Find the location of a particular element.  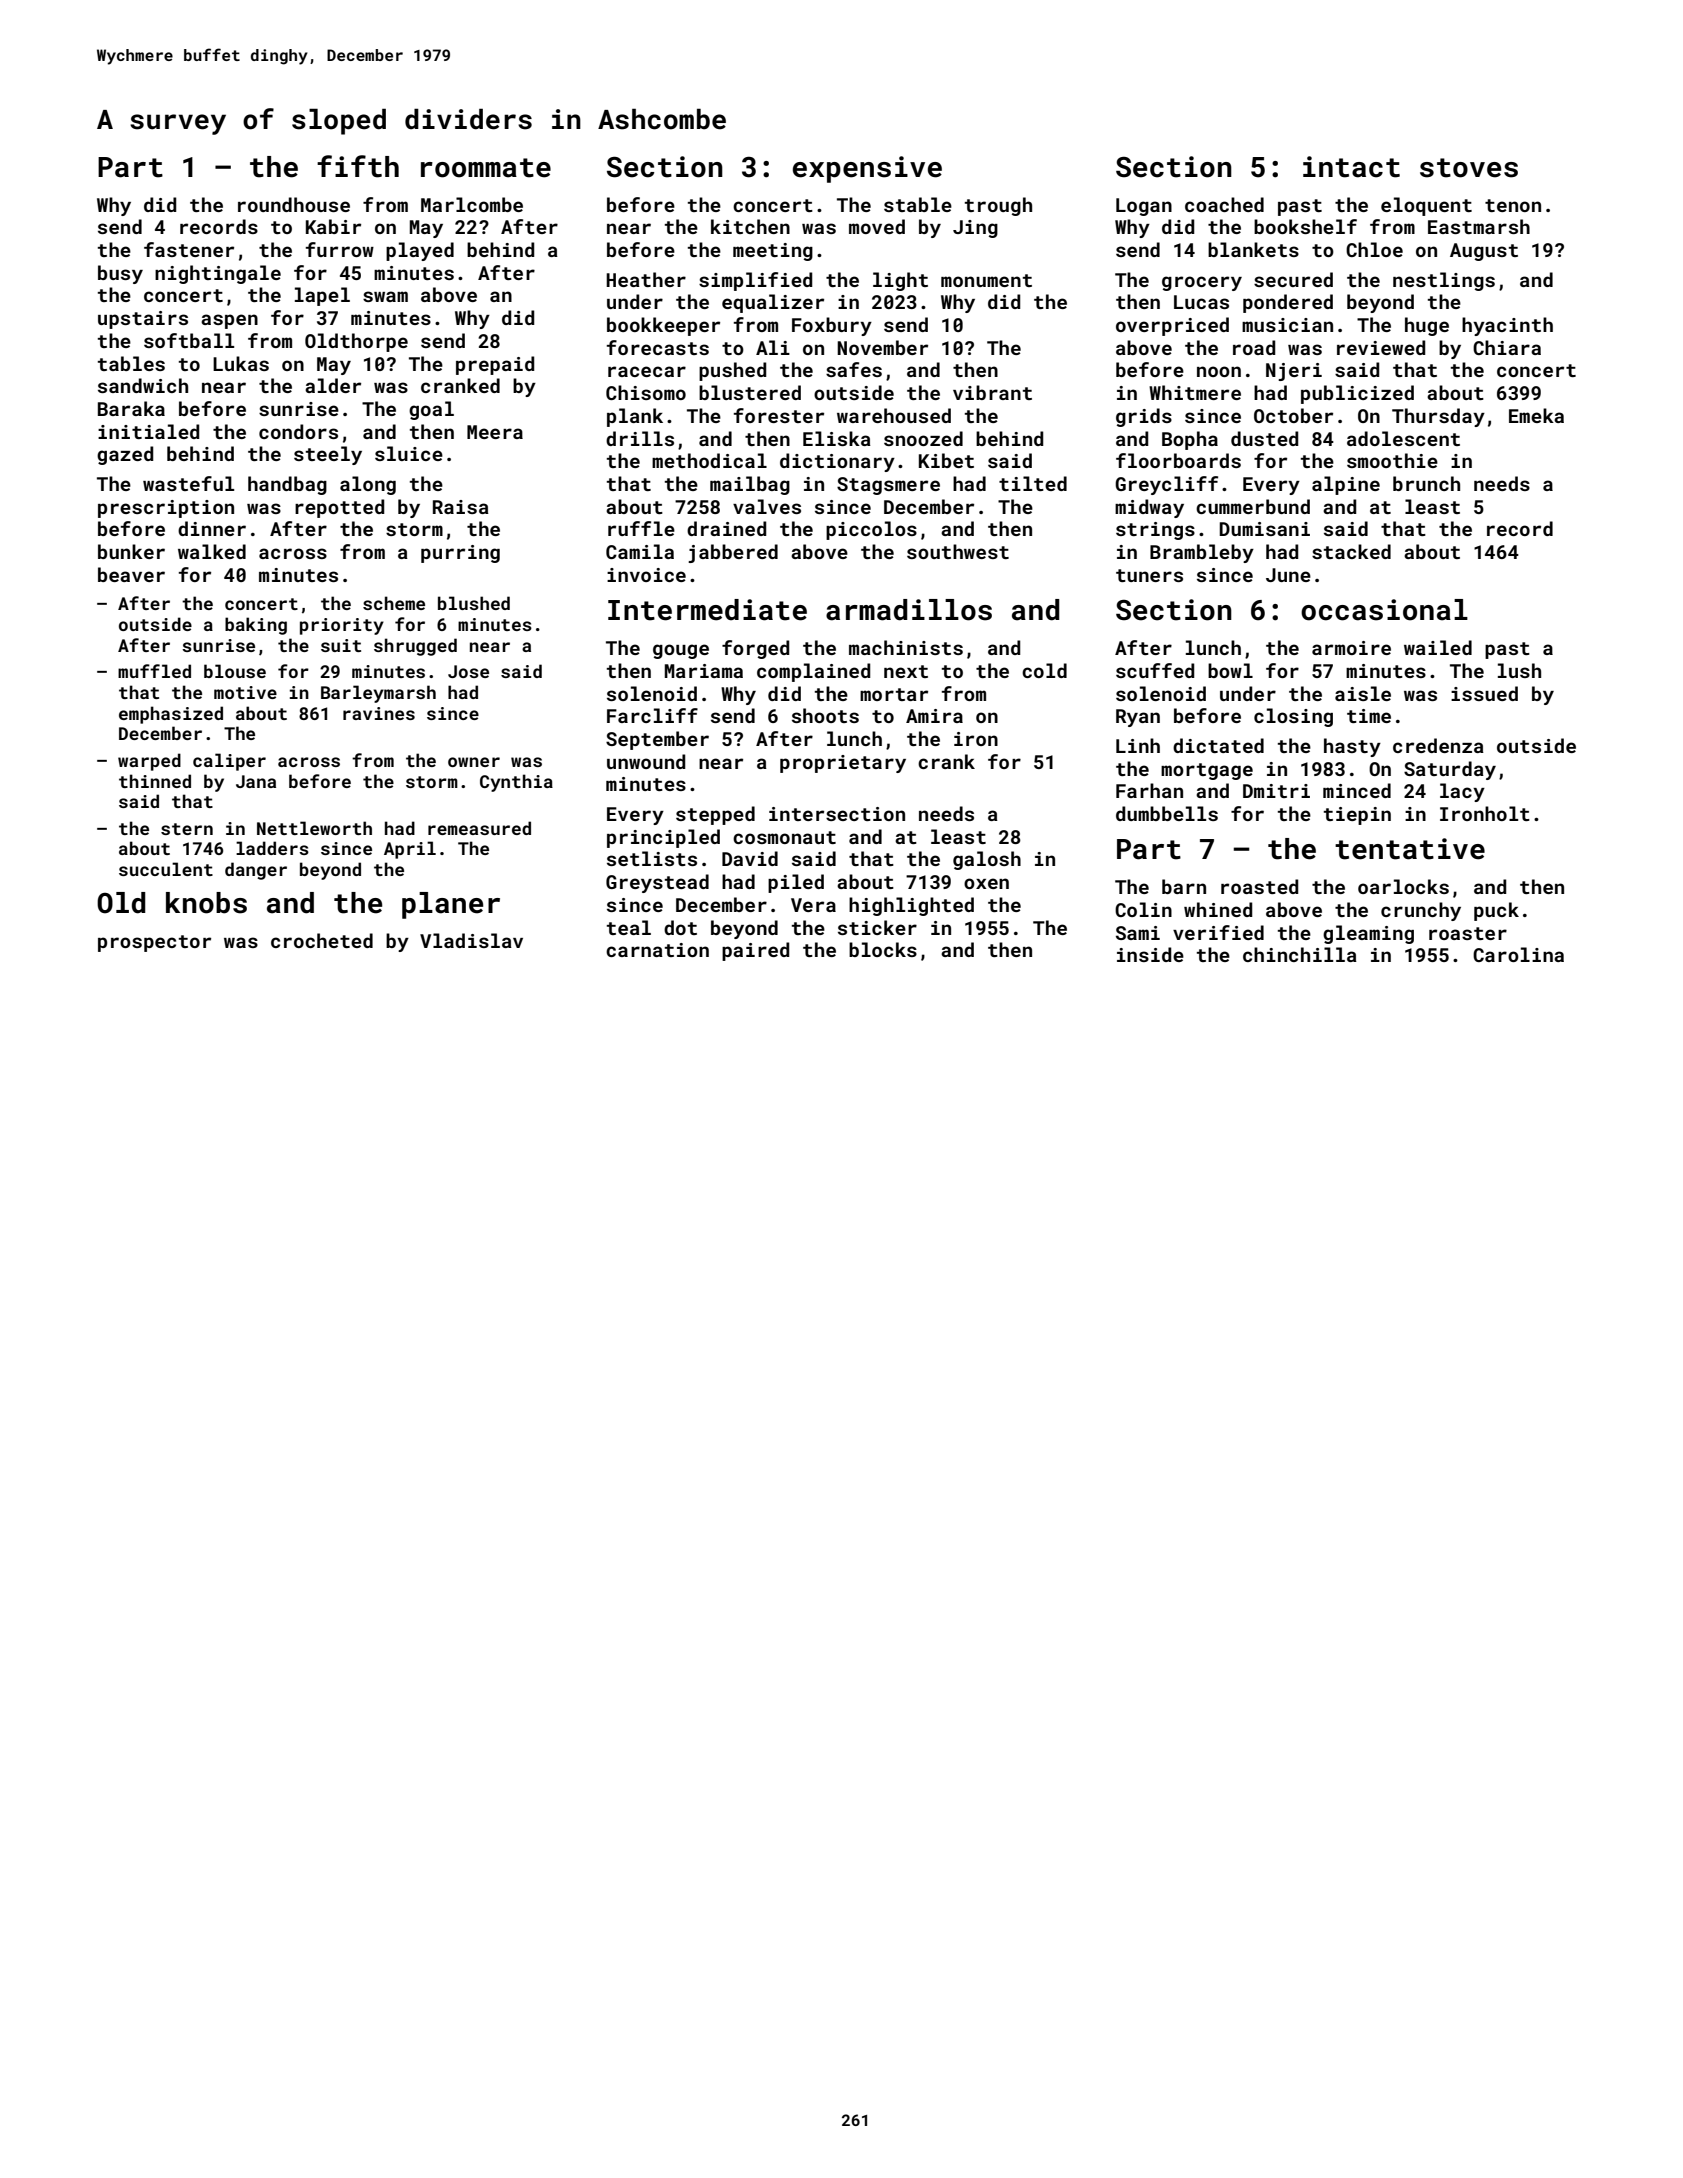

Eliska is located at coordinates (837, 438).
